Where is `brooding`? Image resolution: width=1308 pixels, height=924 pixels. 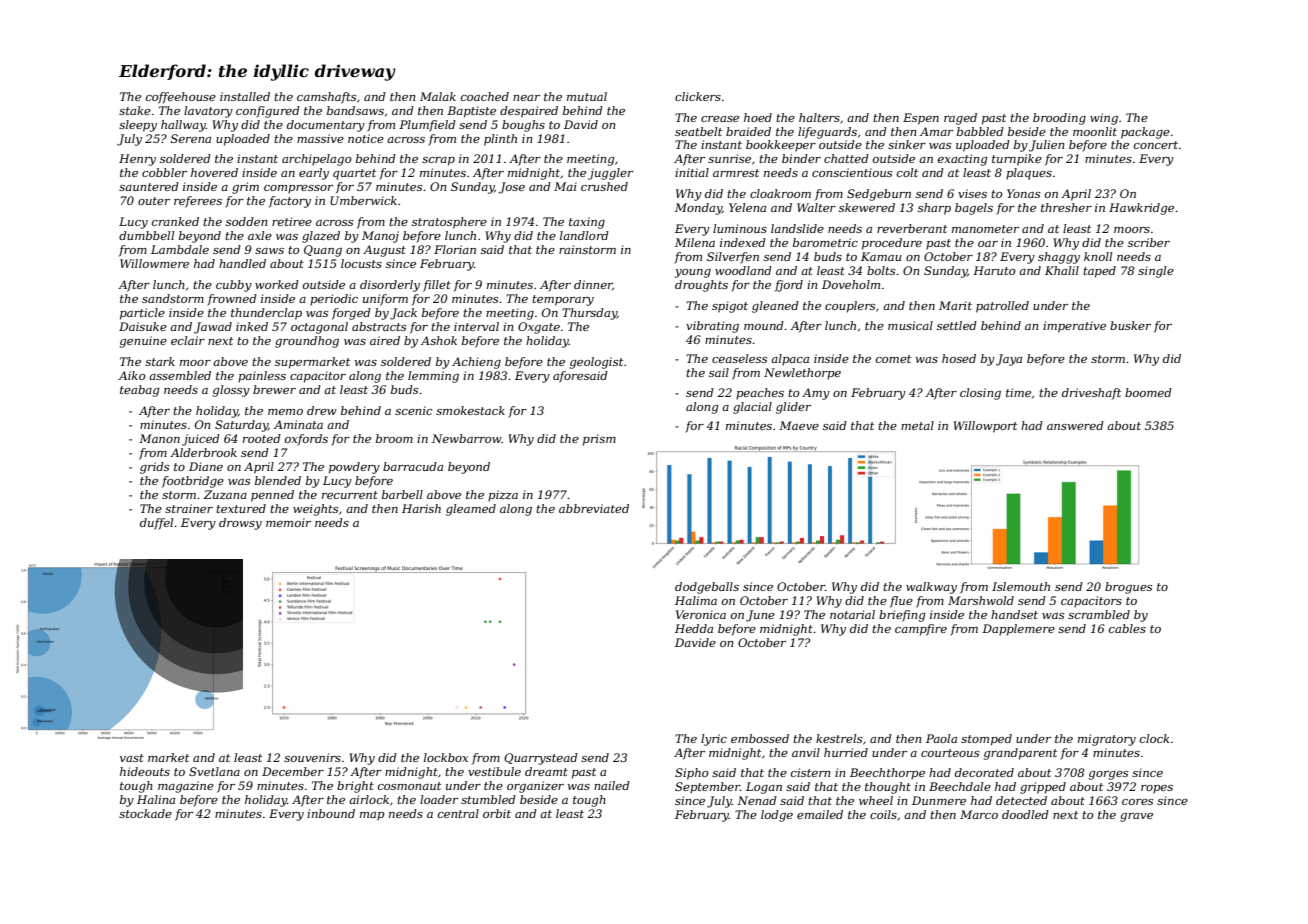
brooding is located at coordinates (1059, 119).
